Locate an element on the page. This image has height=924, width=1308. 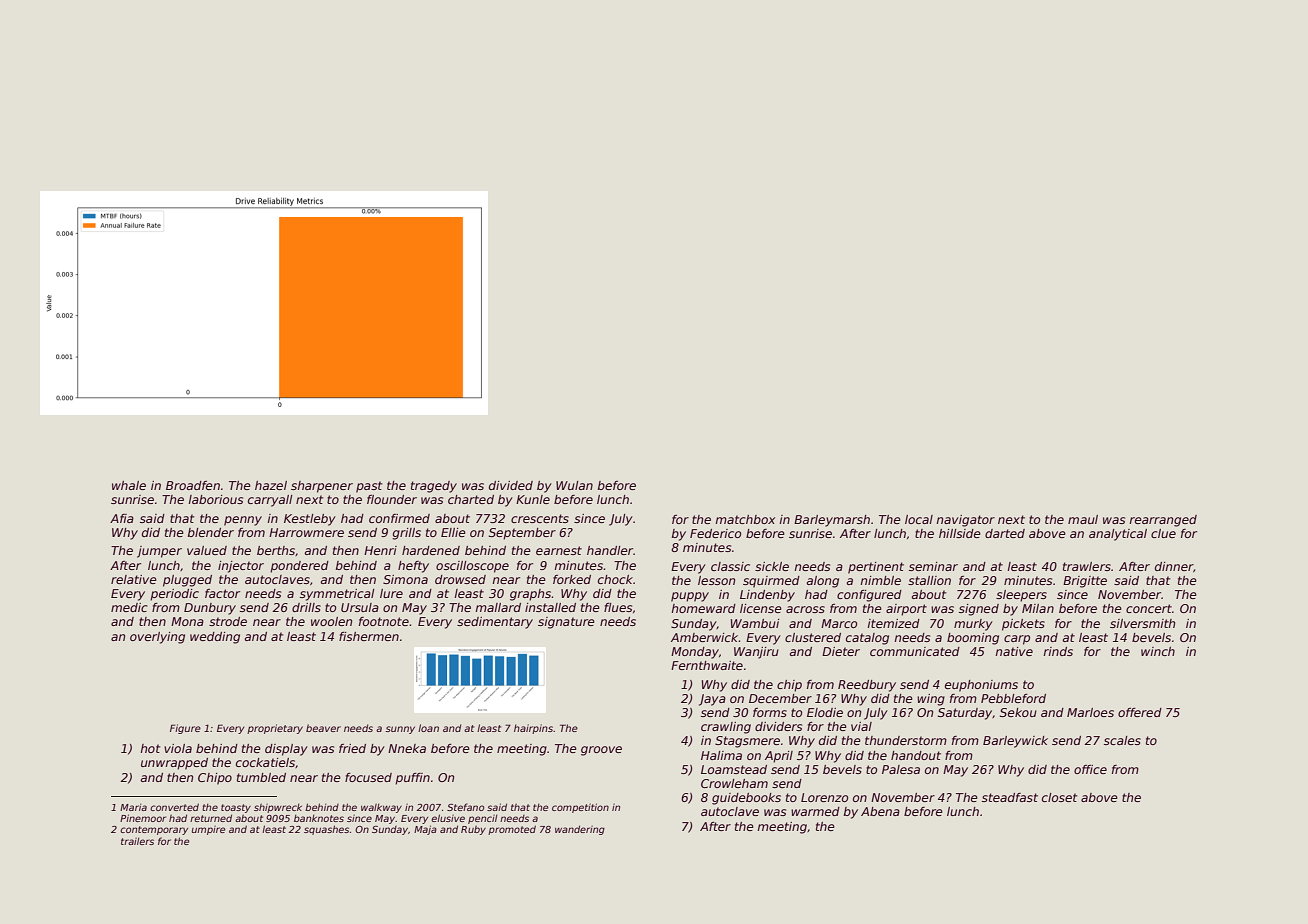
wandering is located at coordinates (580, 830).
